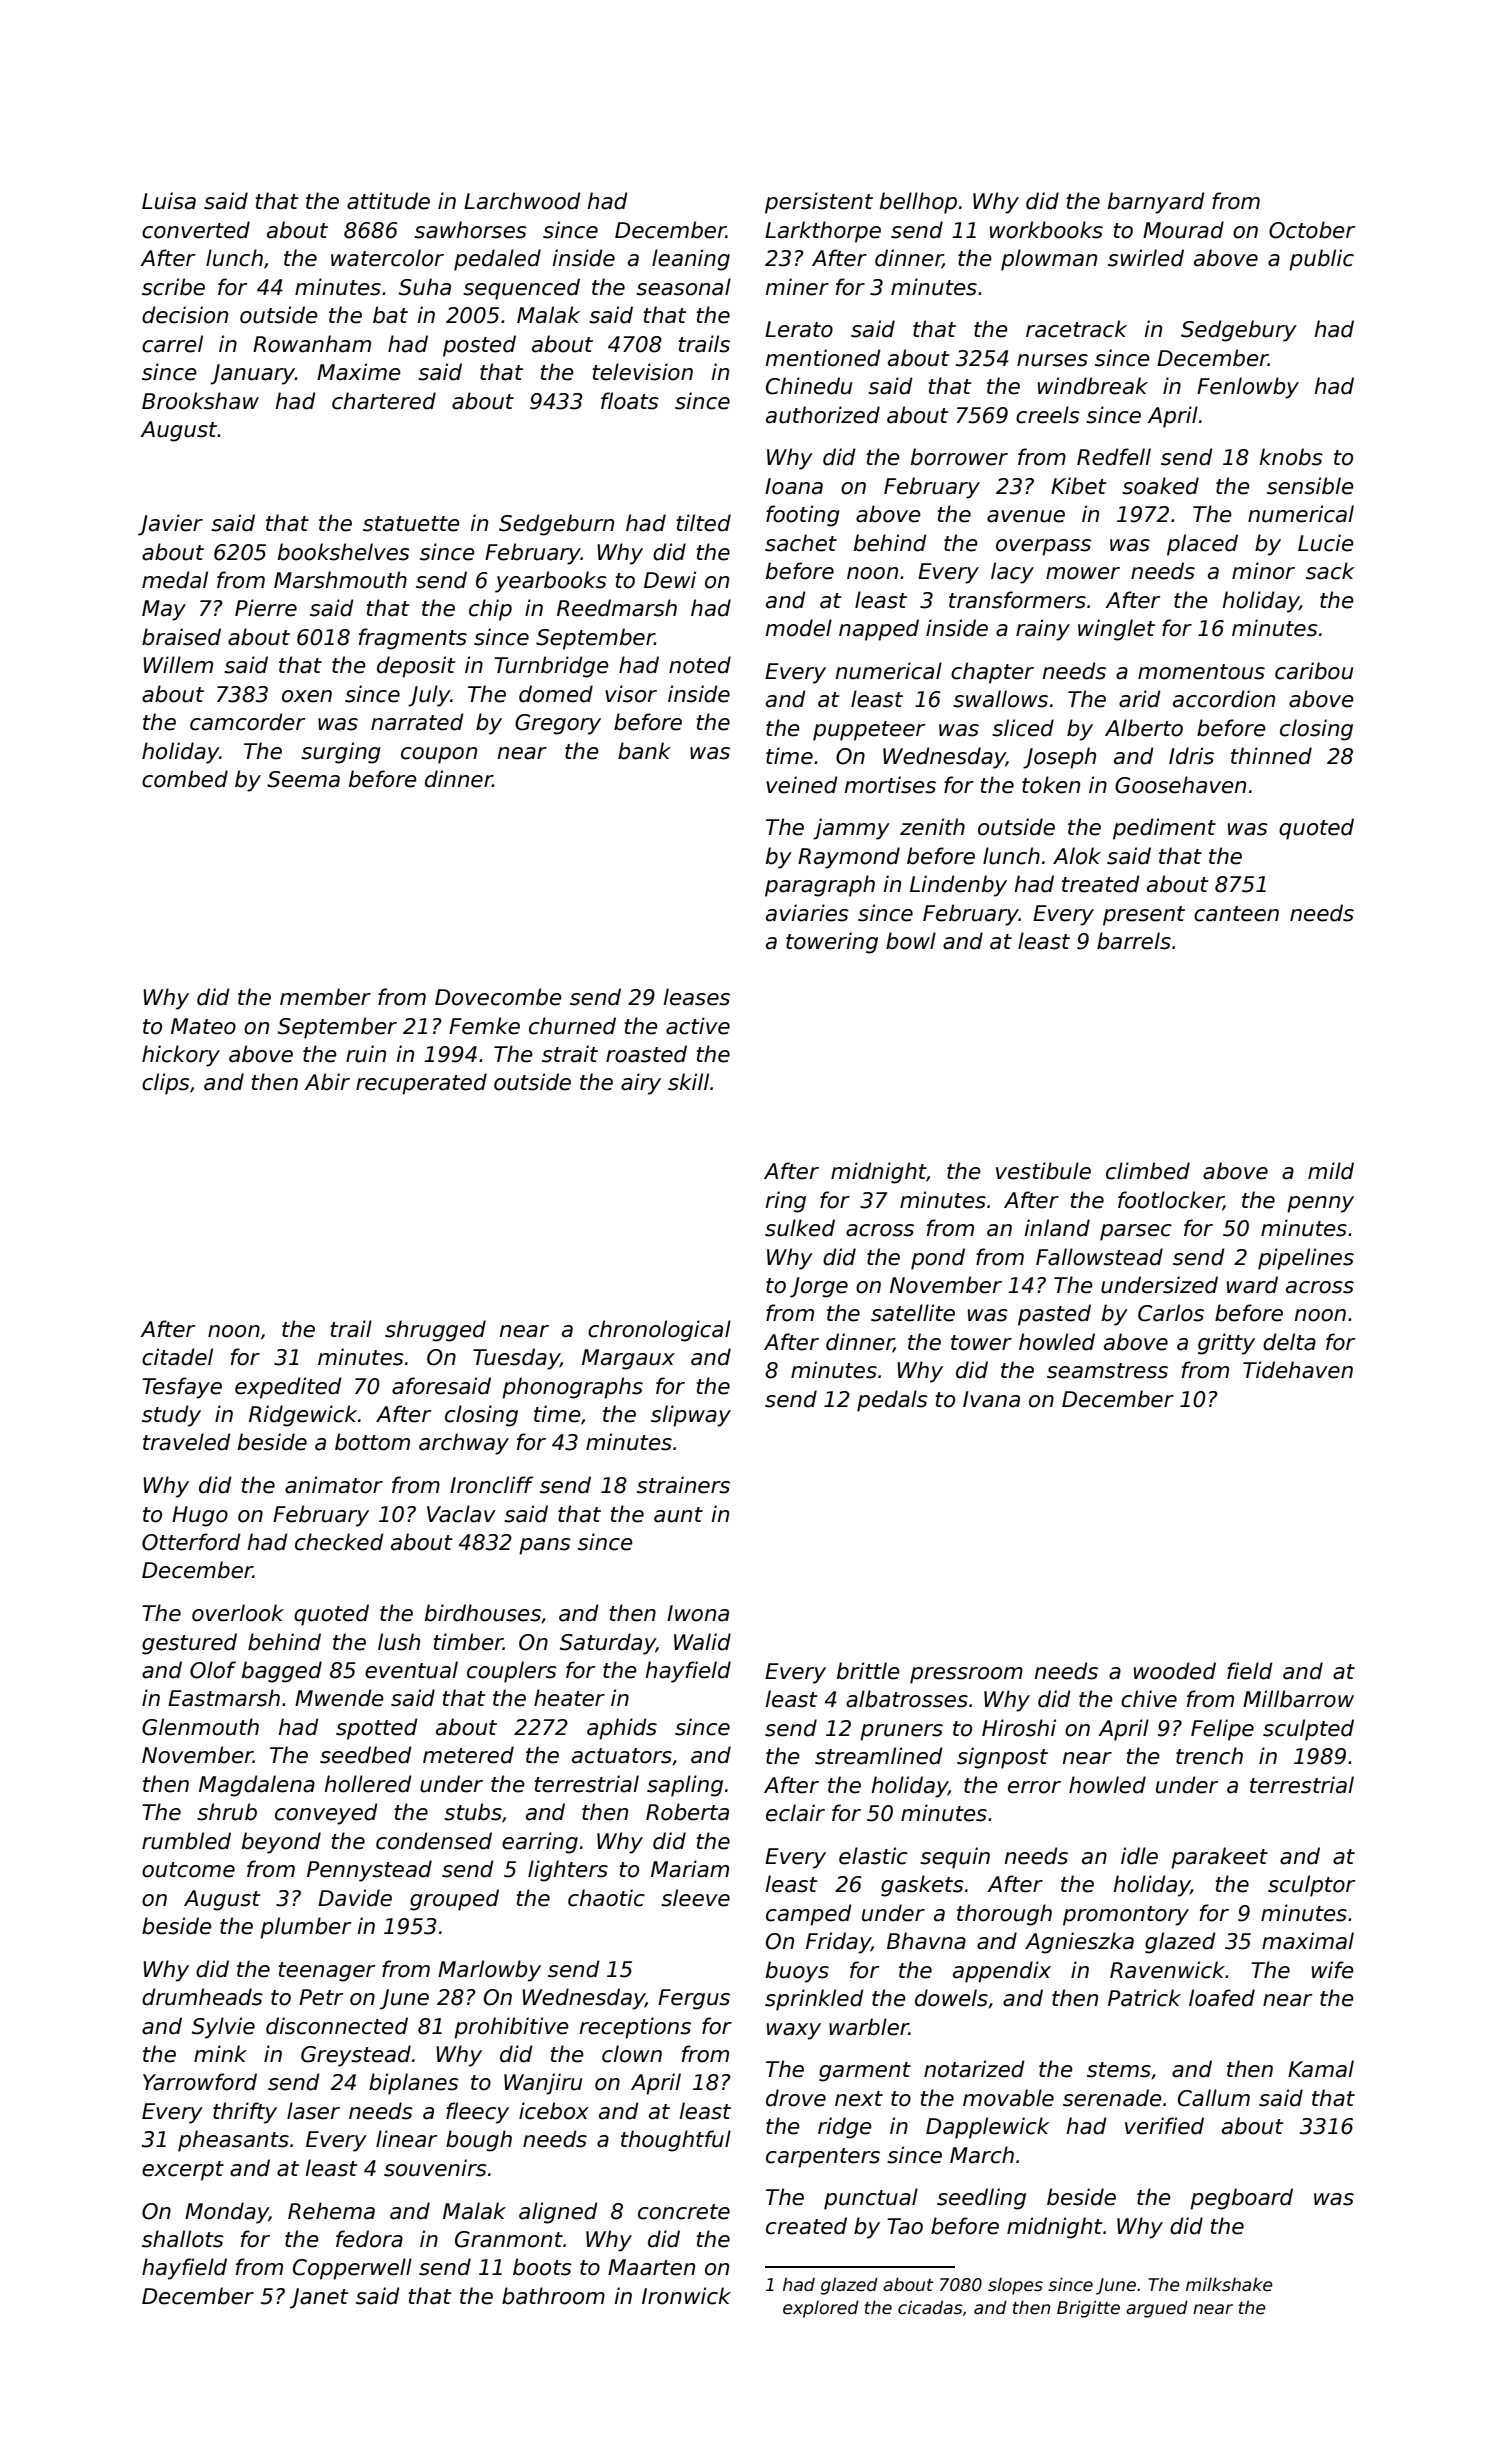 The height and width of the document is (2464, 1496). I want to click on strait, so click(570, 1054).
